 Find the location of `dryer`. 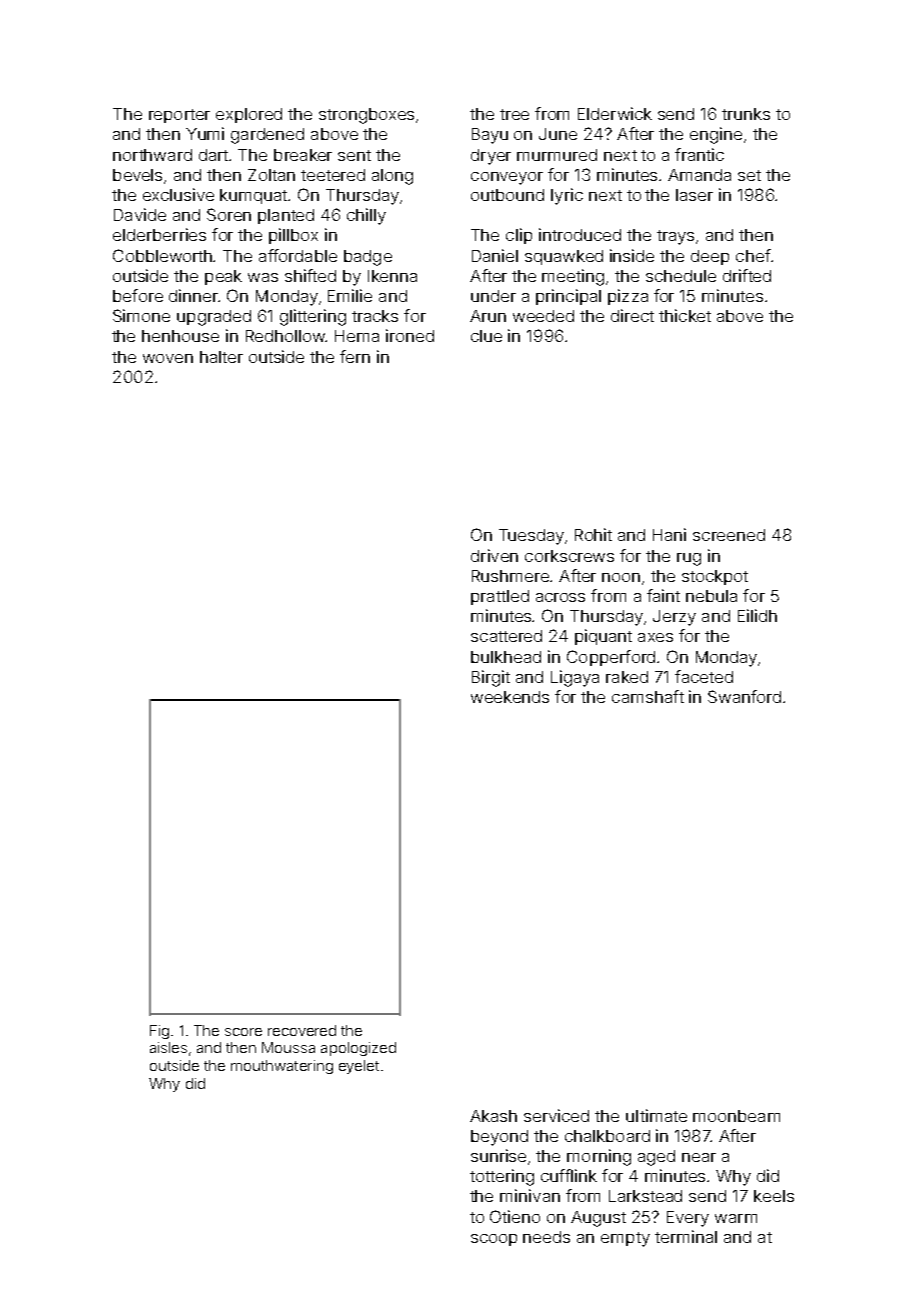

dryer is located at coordinates (491, 157).
